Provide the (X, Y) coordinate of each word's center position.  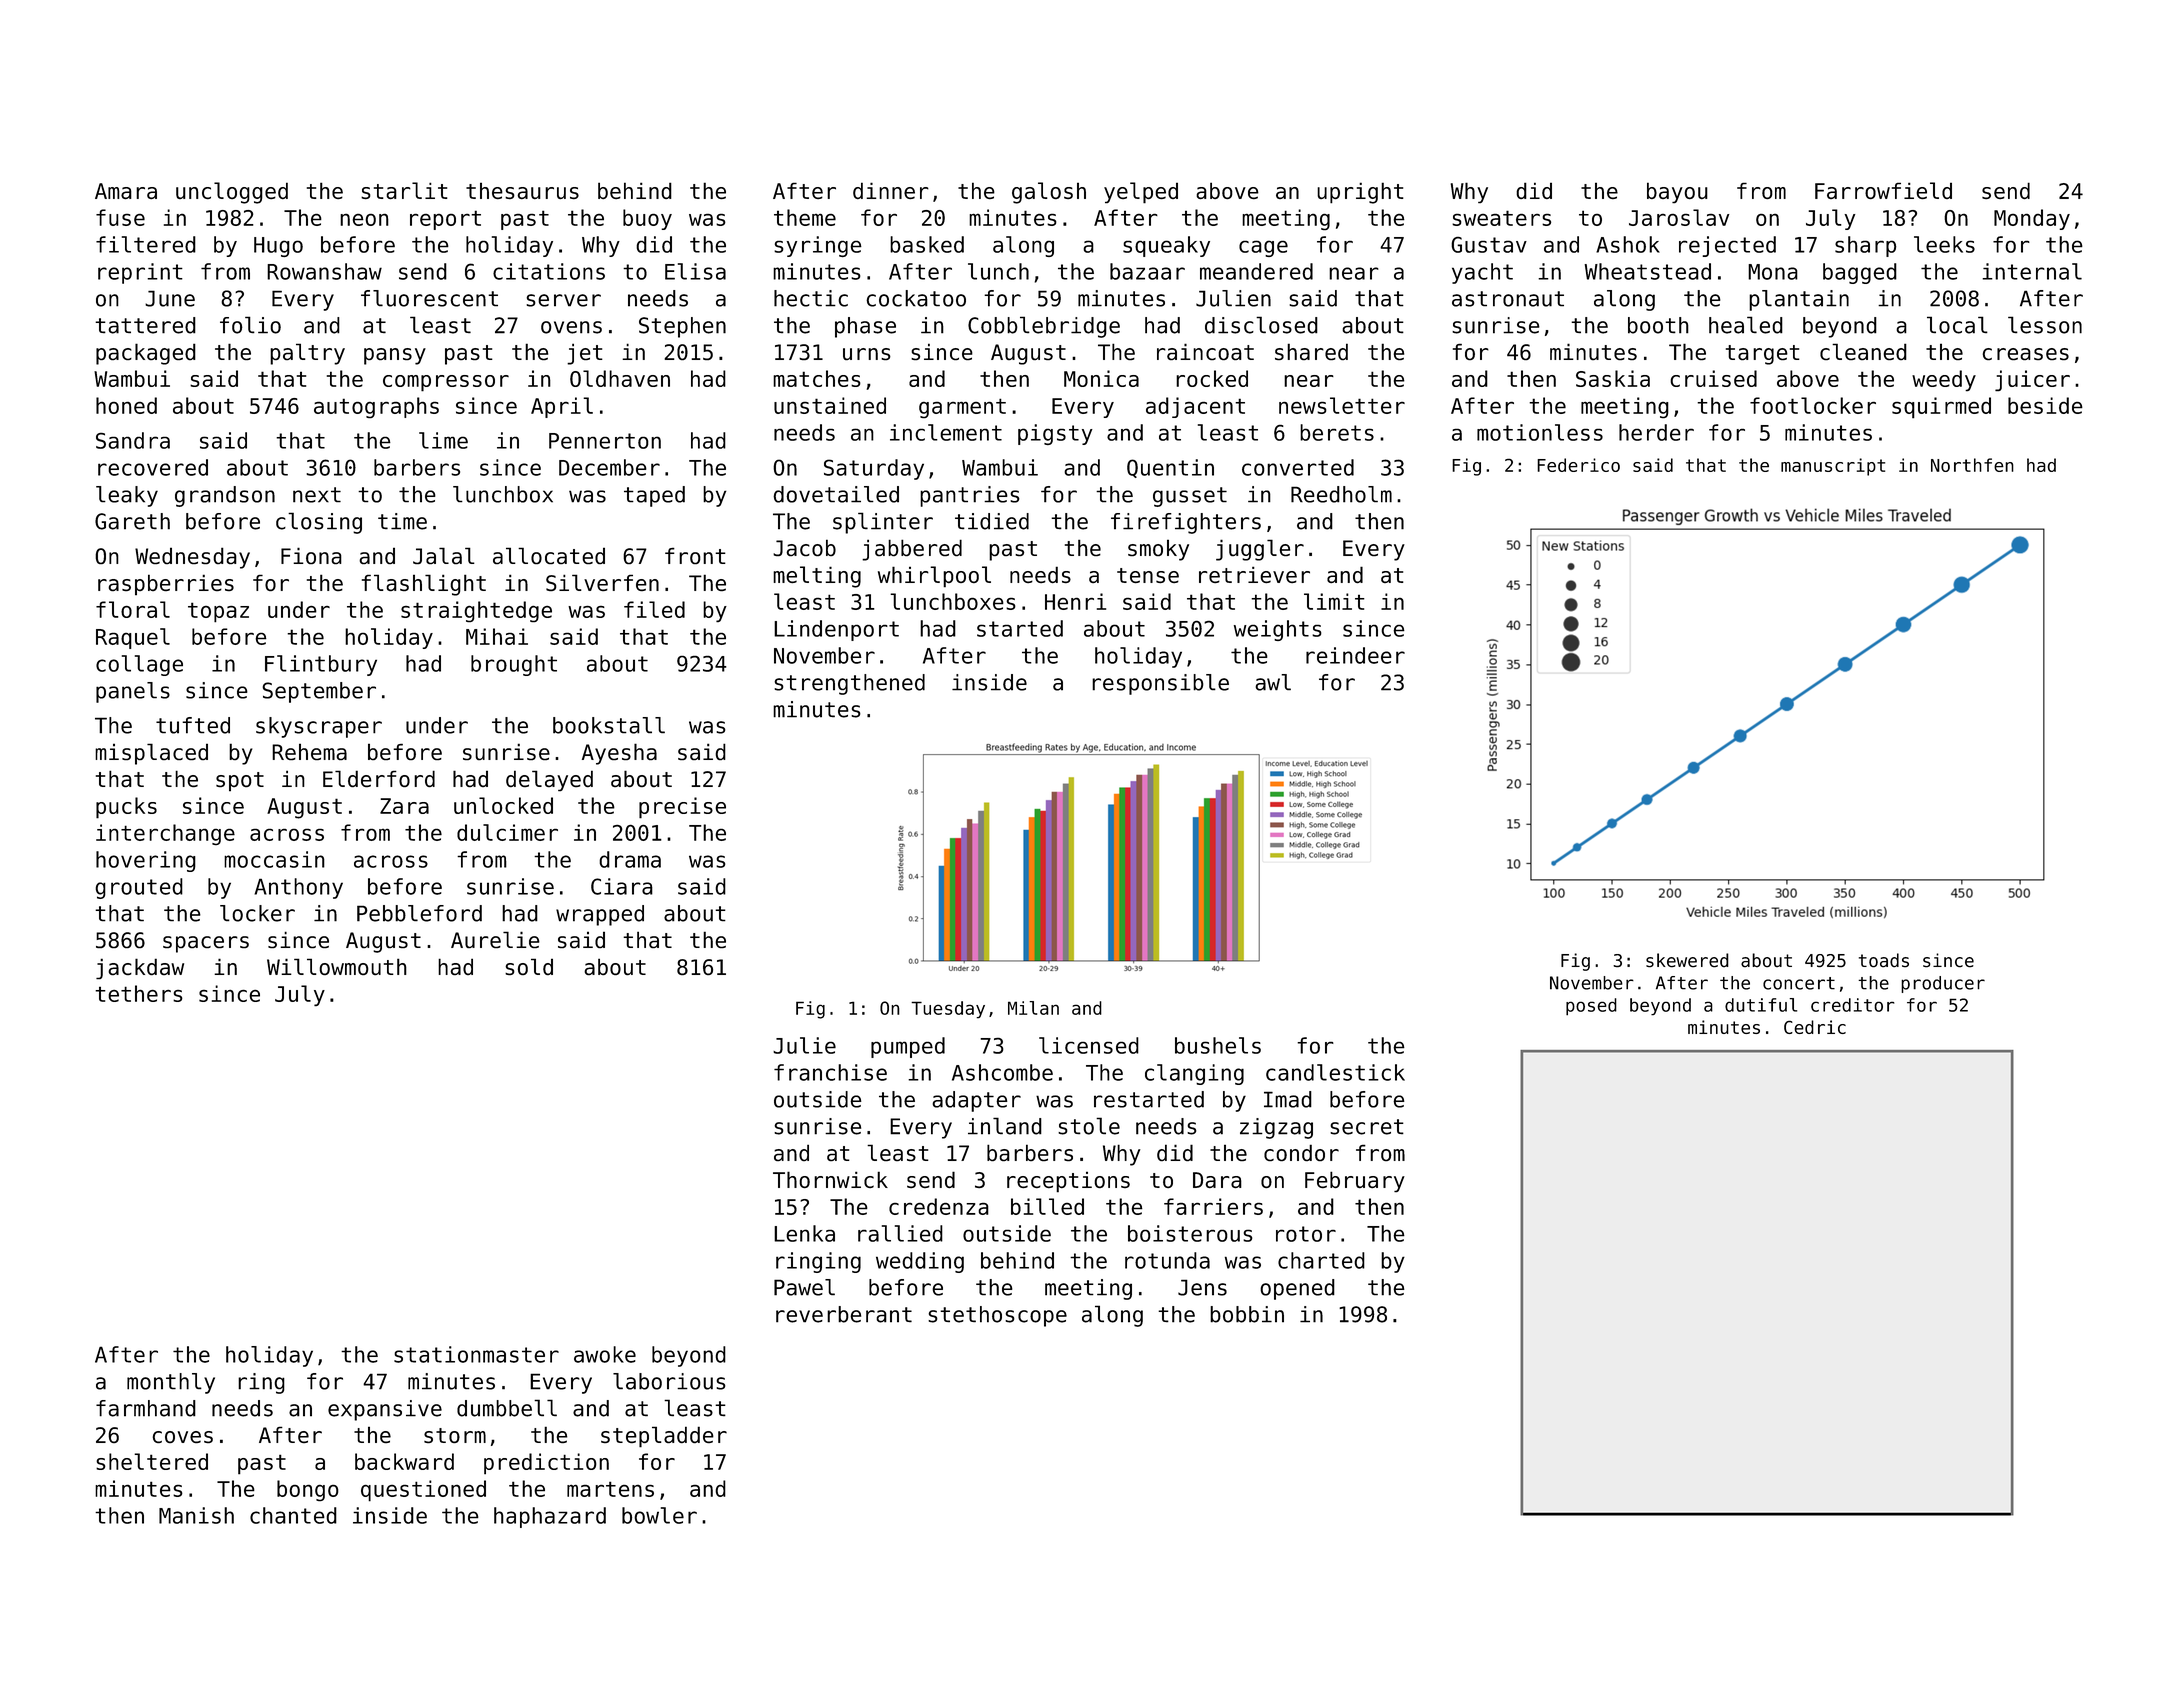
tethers (139, 993)
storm (455, 1435)
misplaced (151, 754)
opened (1297, 1289)
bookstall (609, 725)
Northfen (1972, 465)
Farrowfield (1883, 190)
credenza (939, 1206)
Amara (126, 191)
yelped (1141, 193)
